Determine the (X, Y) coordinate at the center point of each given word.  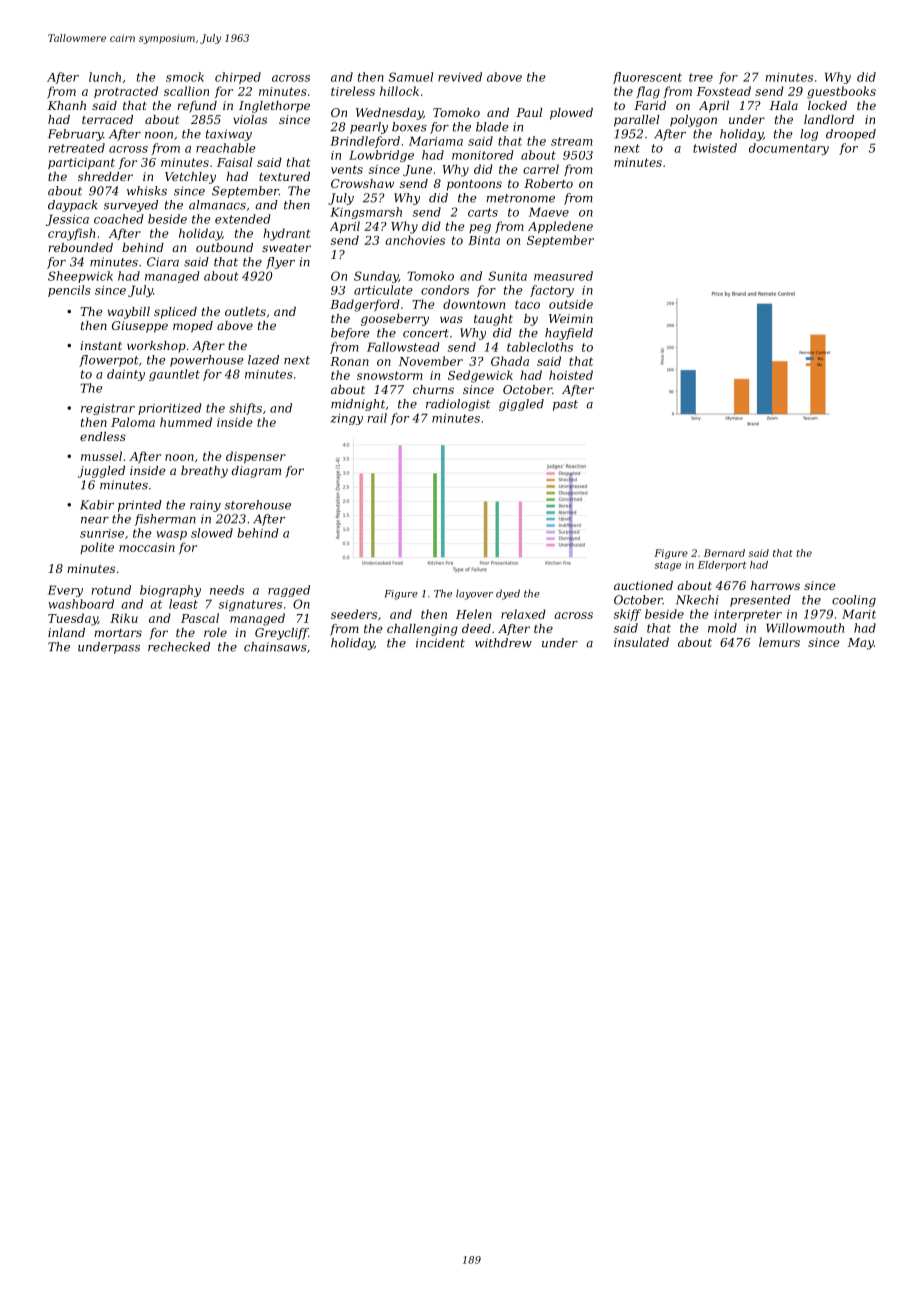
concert (426, 333)
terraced (107, 119)
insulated (641, 642)
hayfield (569, 334)
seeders (354, 614)
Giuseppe (140, 327)
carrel (541, 169)
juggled (101, 472)
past (565, 405)
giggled (521, 405)
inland (66, 632)
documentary (789, 149)
